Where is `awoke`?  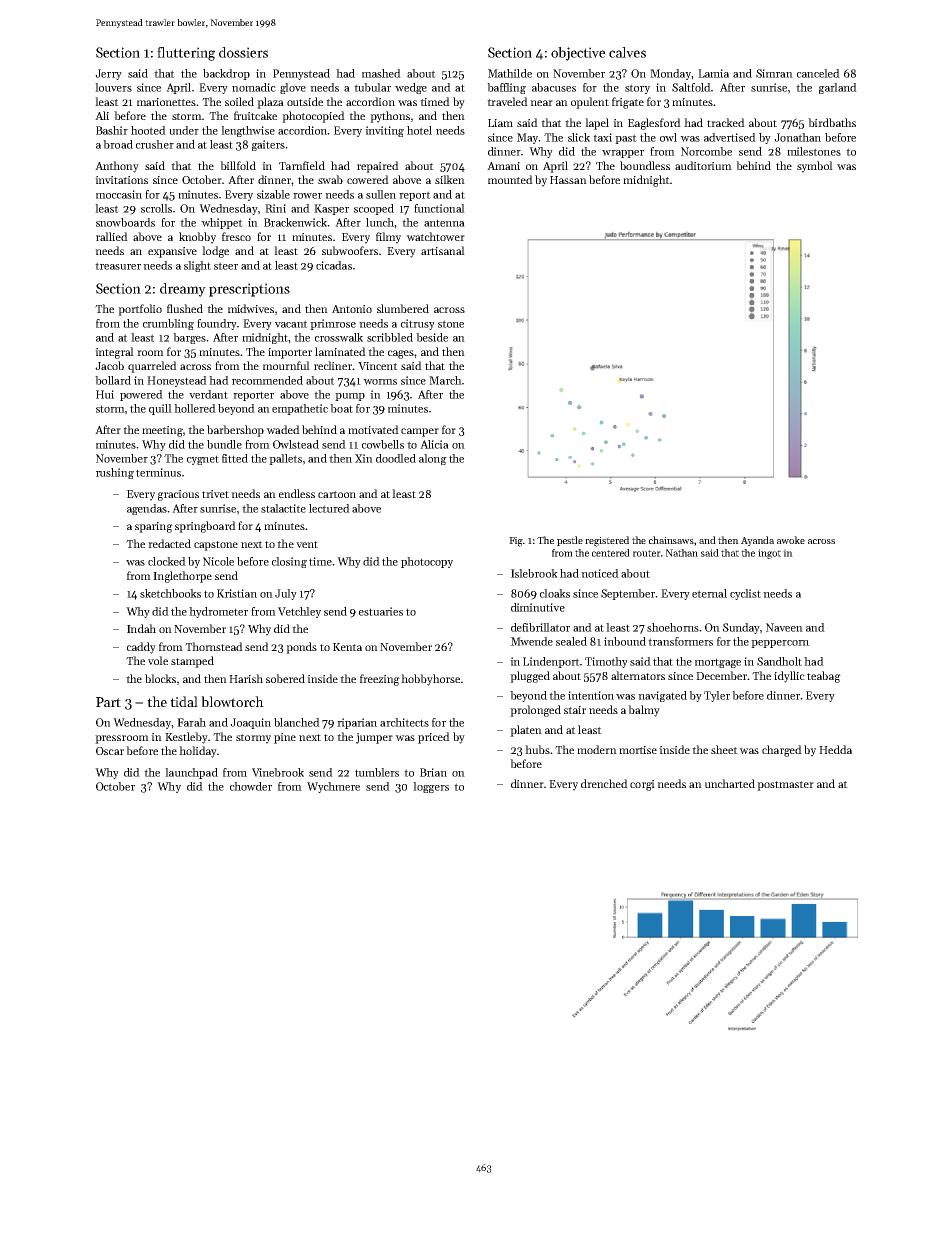
awoke is located at coordinates (791, 540).
